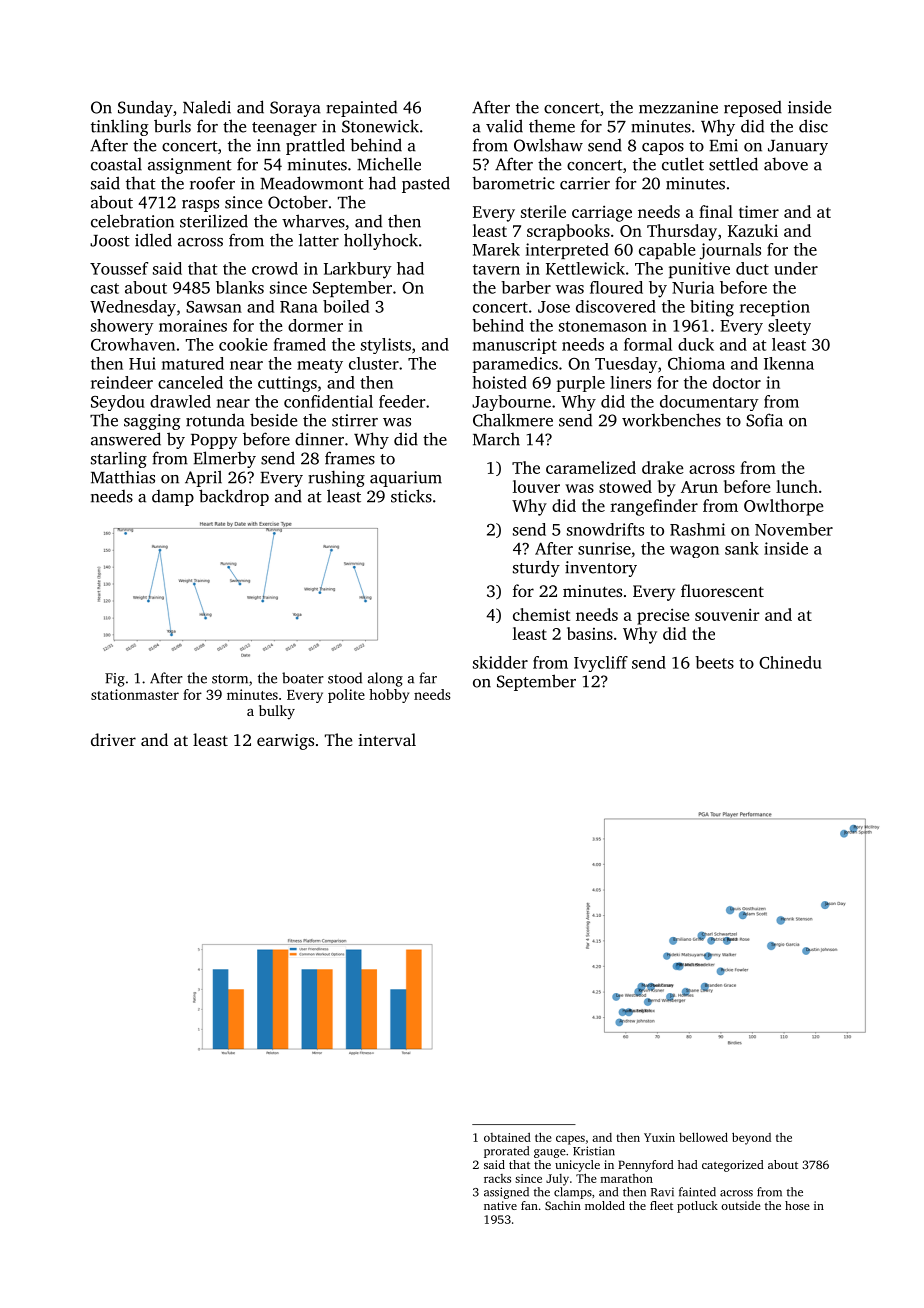 The image size is (924, 1308). I want to click on valid, so click(504, 126).
